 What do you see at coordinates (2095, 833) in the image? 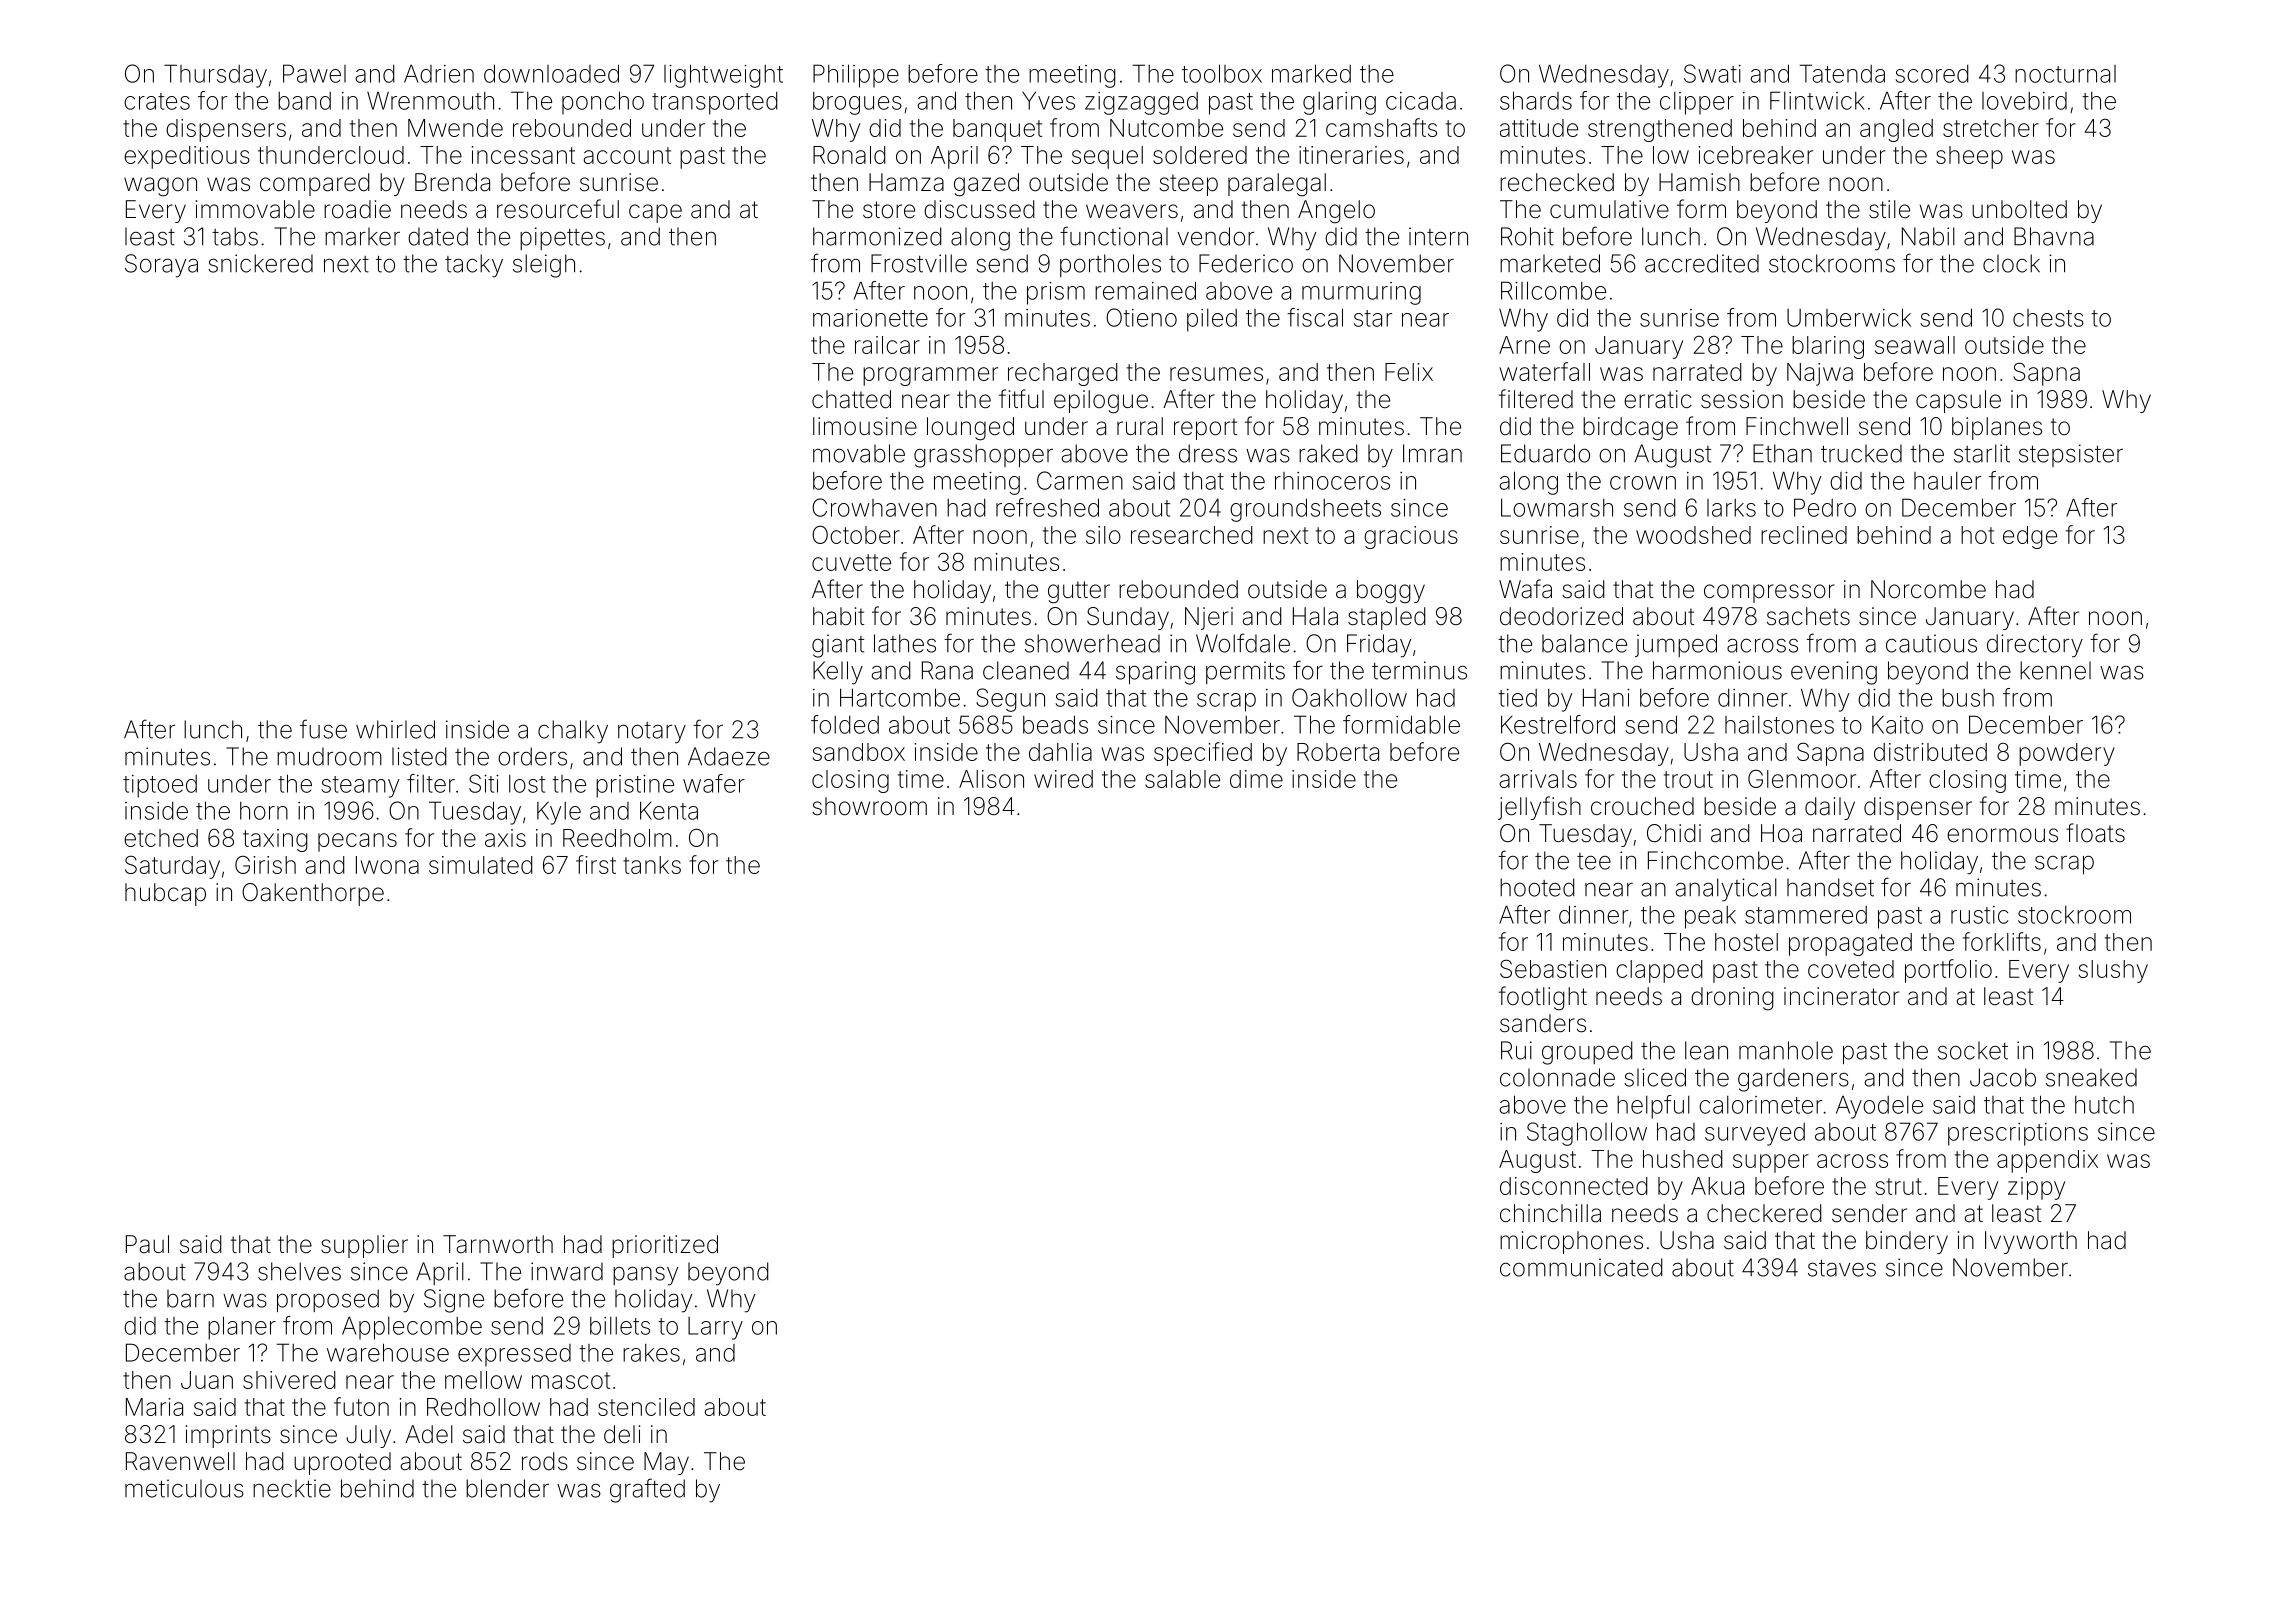
I see `floats` at bounding box center [2095, 833].
